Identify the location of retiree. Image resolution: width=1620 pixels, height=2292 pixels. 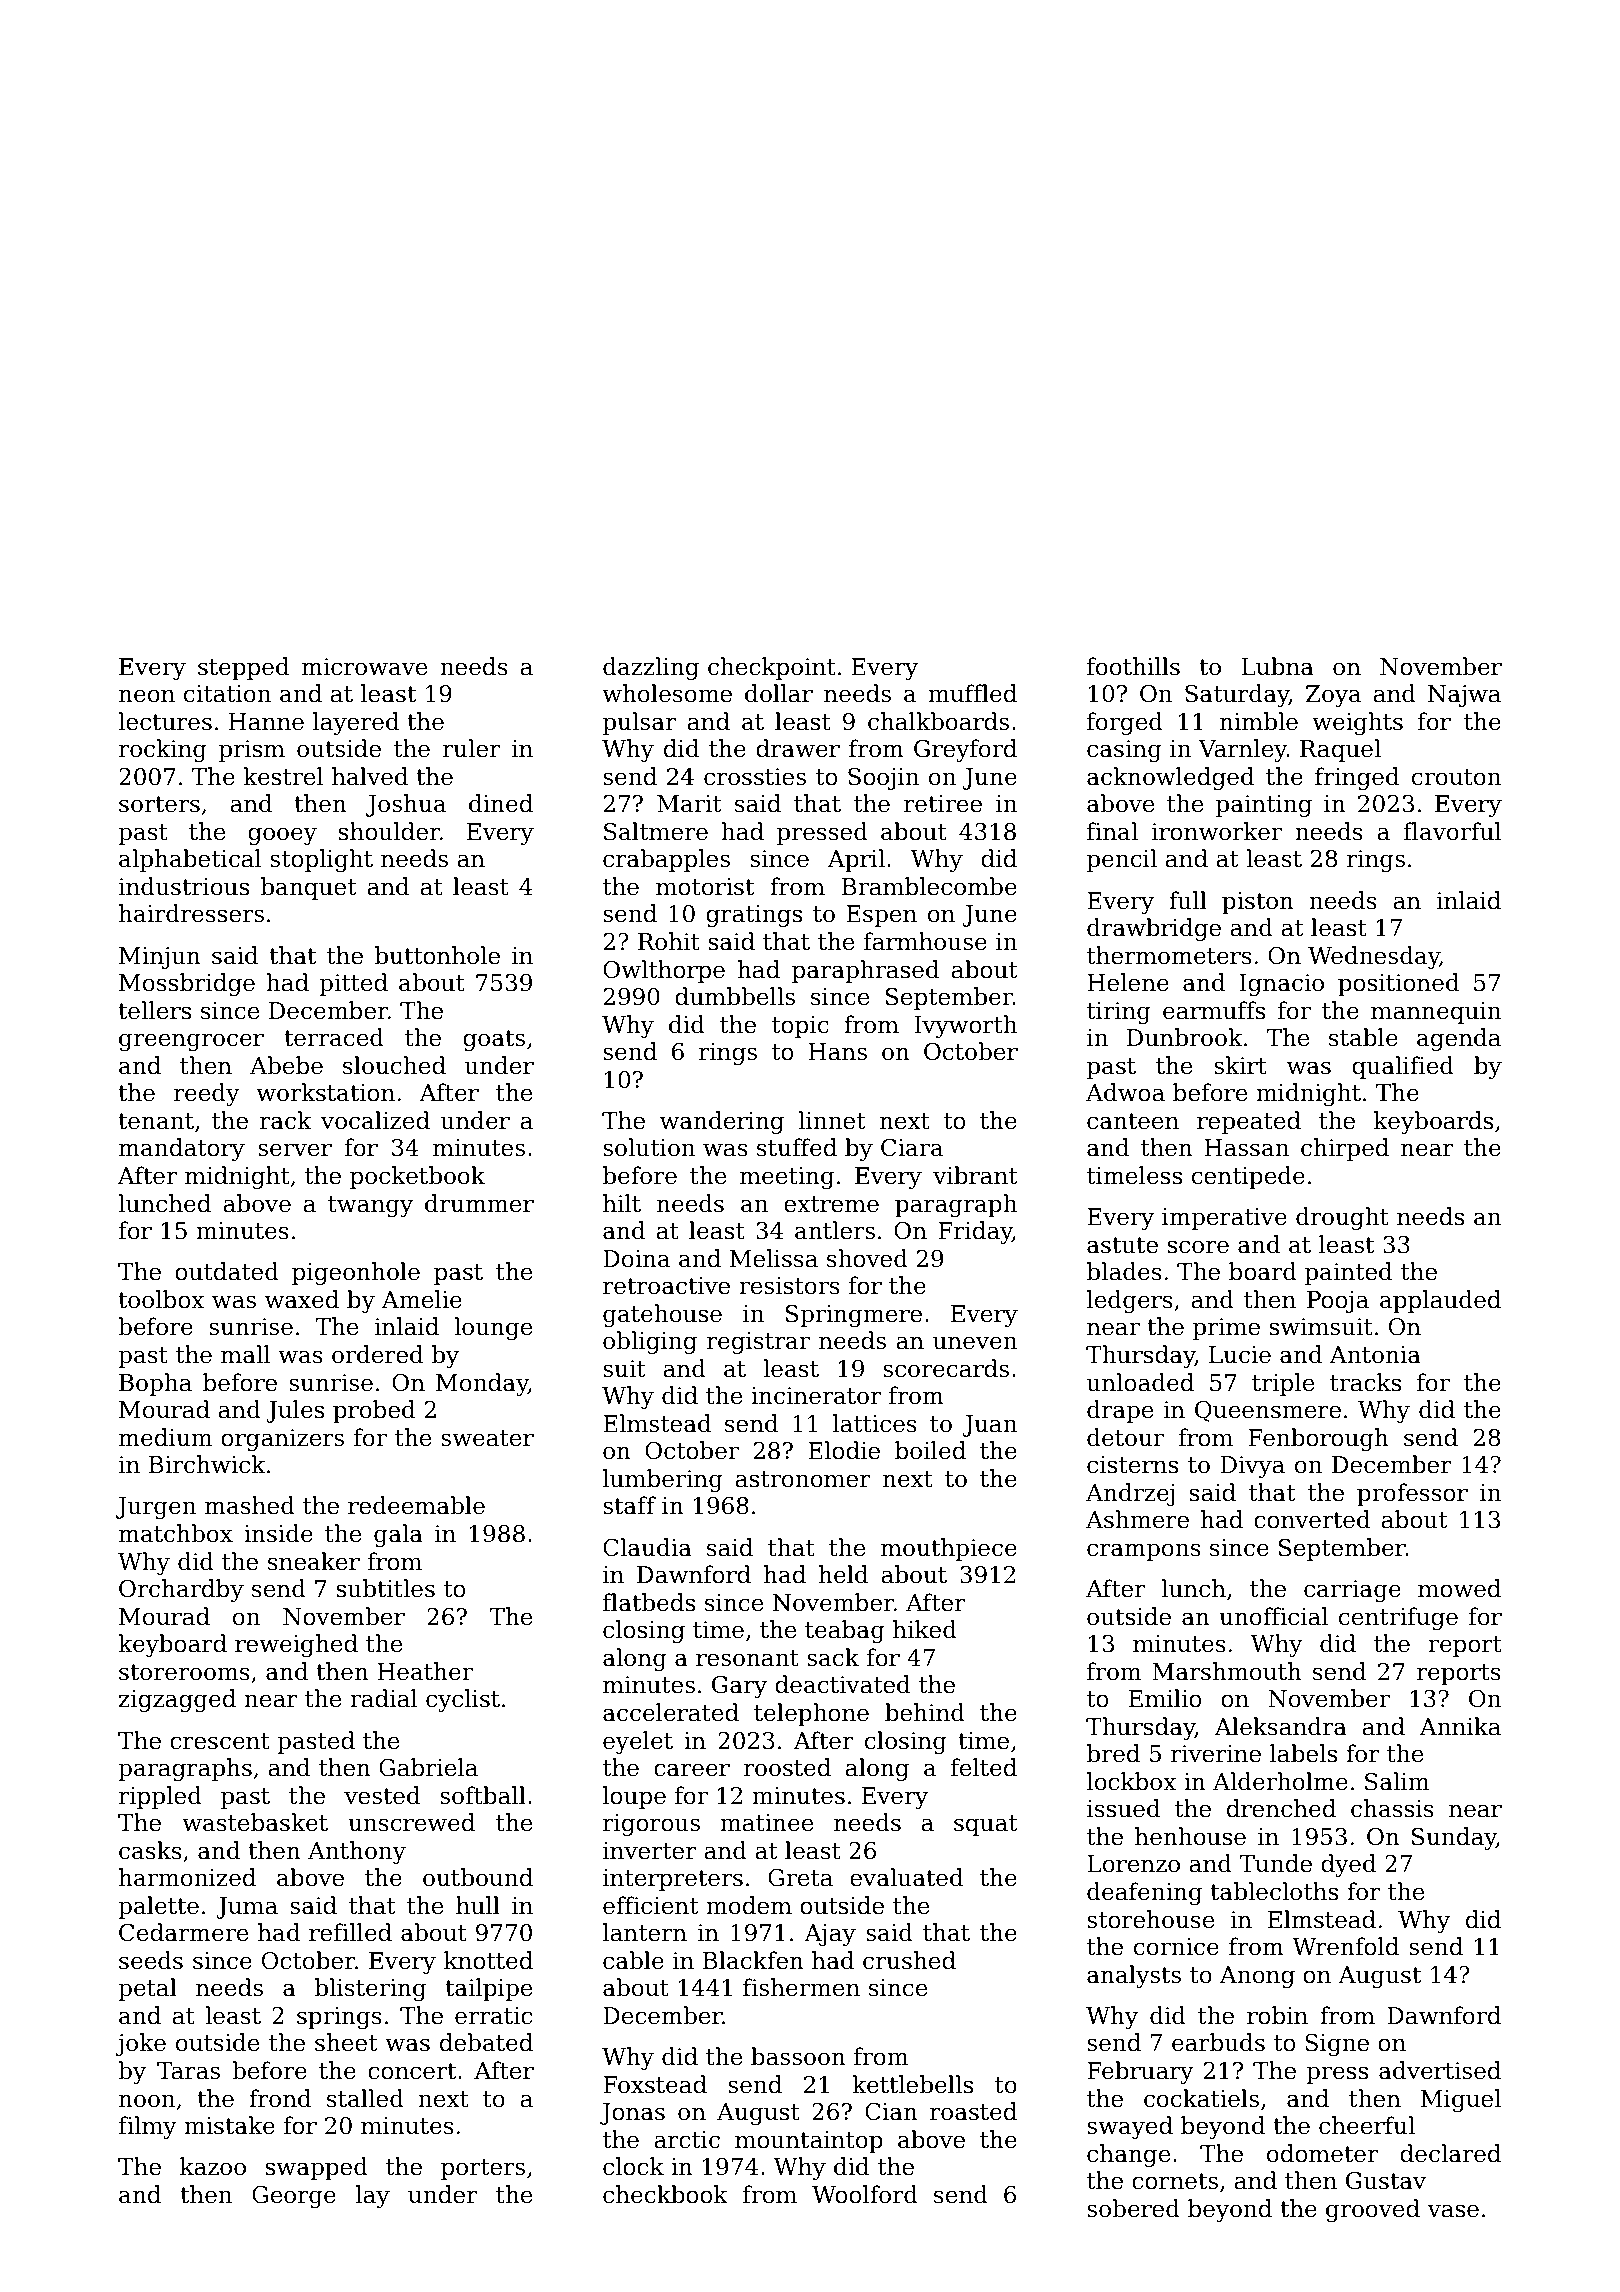
(943, 804).
